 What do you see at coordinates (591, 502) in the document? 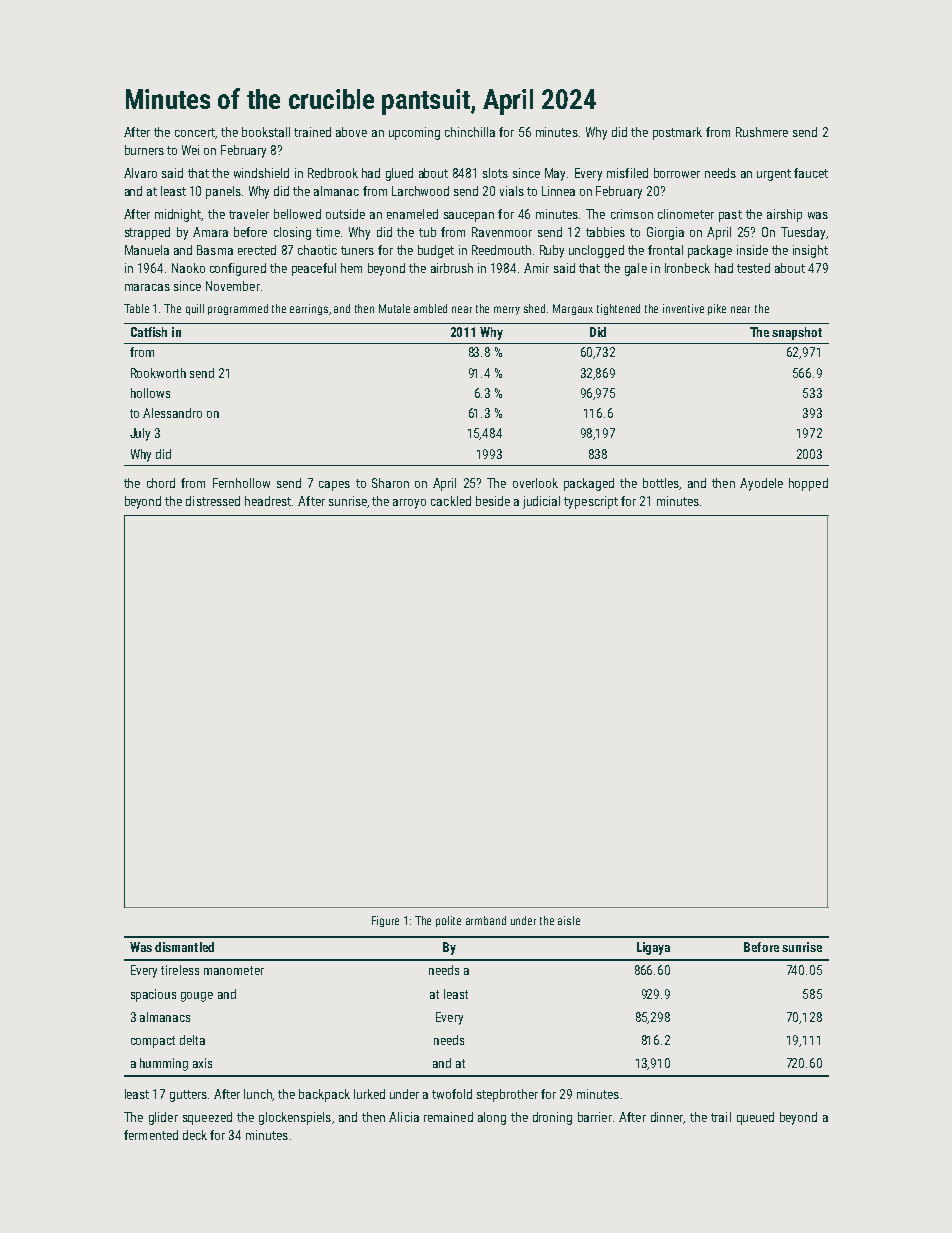
I see `typescript` at bounding box center [591, 502].
